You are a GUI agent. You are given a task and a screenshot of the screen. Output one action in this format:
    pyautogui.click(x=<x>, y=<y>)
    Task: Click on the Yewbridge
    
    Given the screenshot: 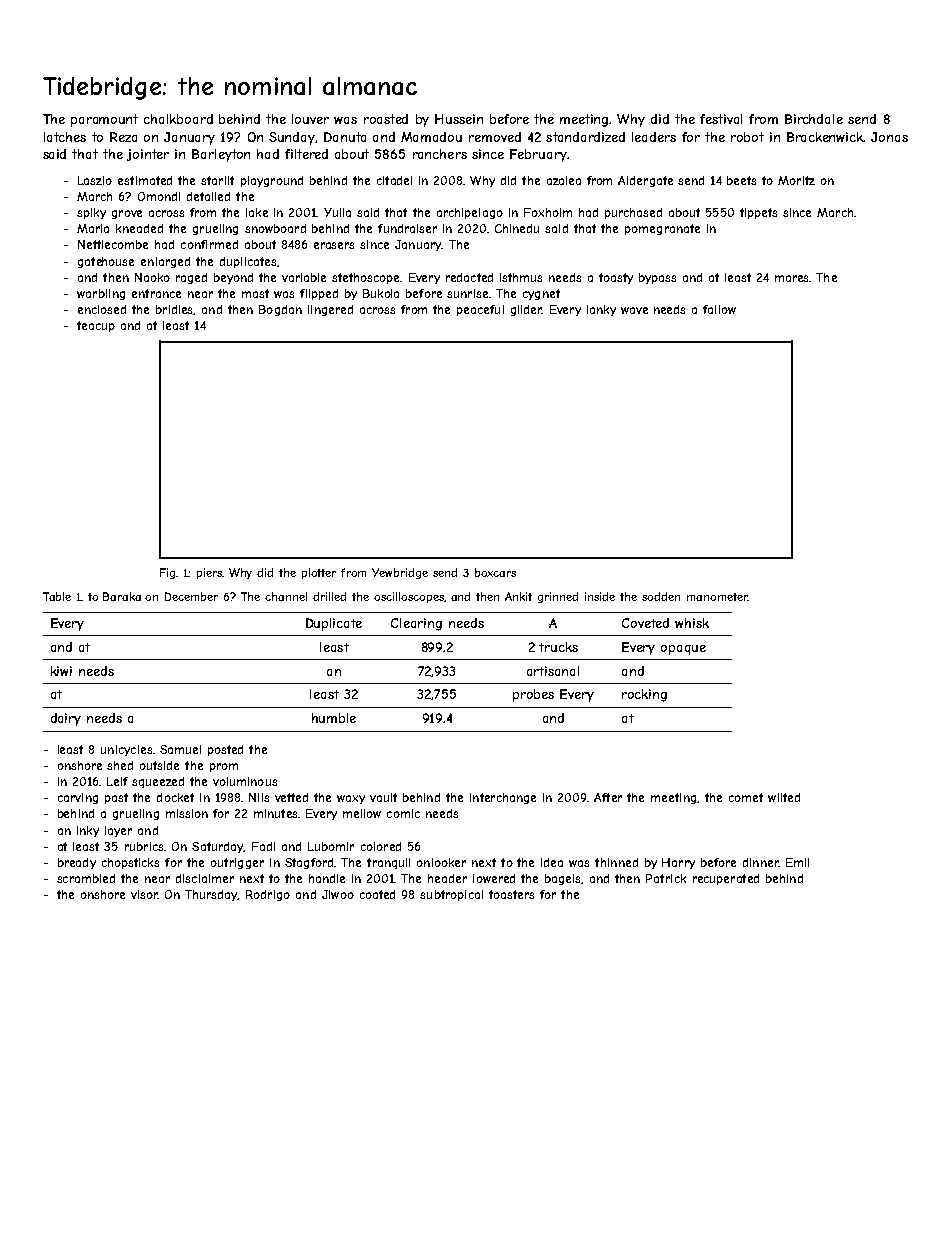 What is the action you would take?
    pyautogui.click(x=400, y=573)
